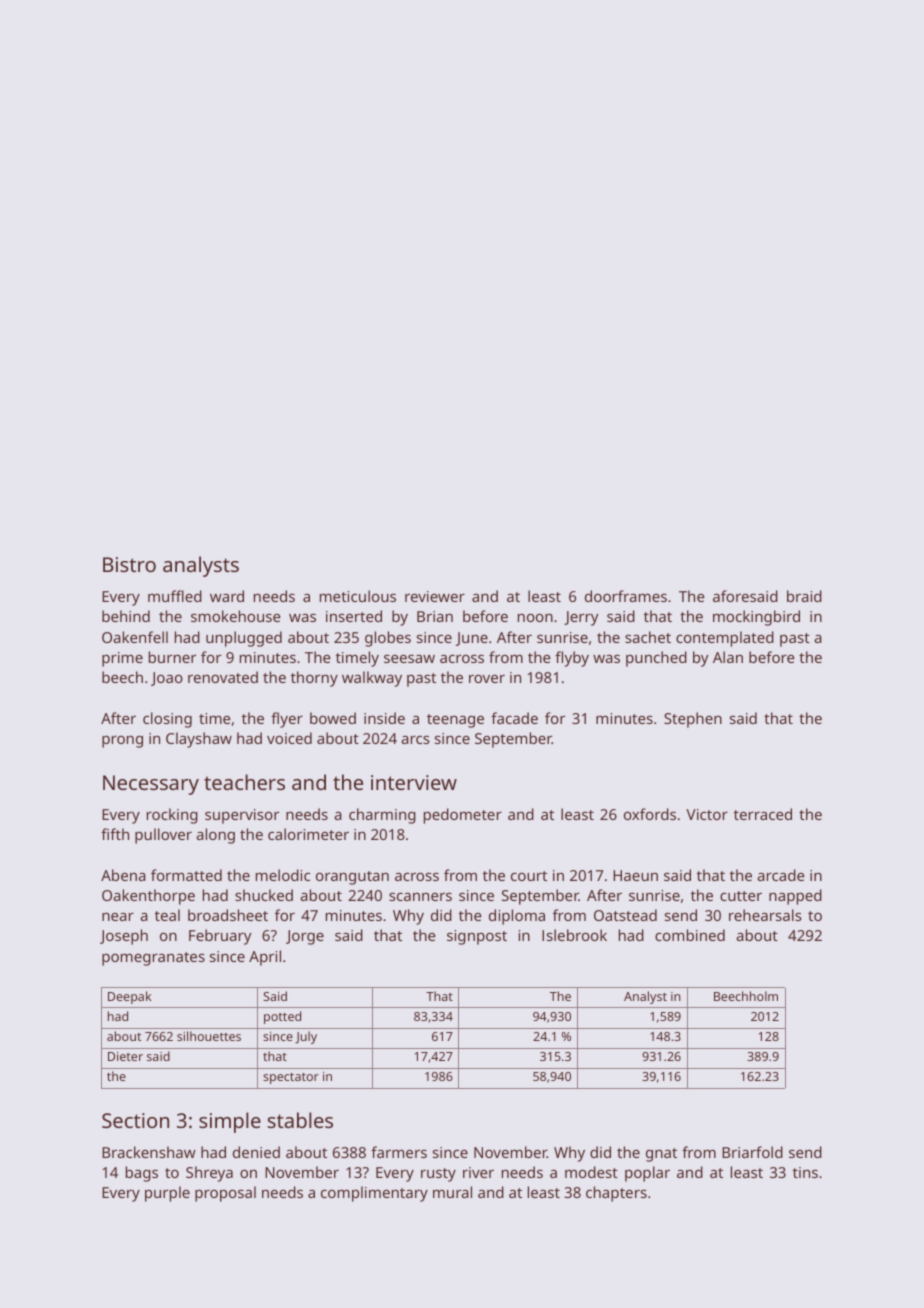  What do you see at coordinates (477, 937) in the screenshot?
I see `signpost` at bounding box center [477, 937].
